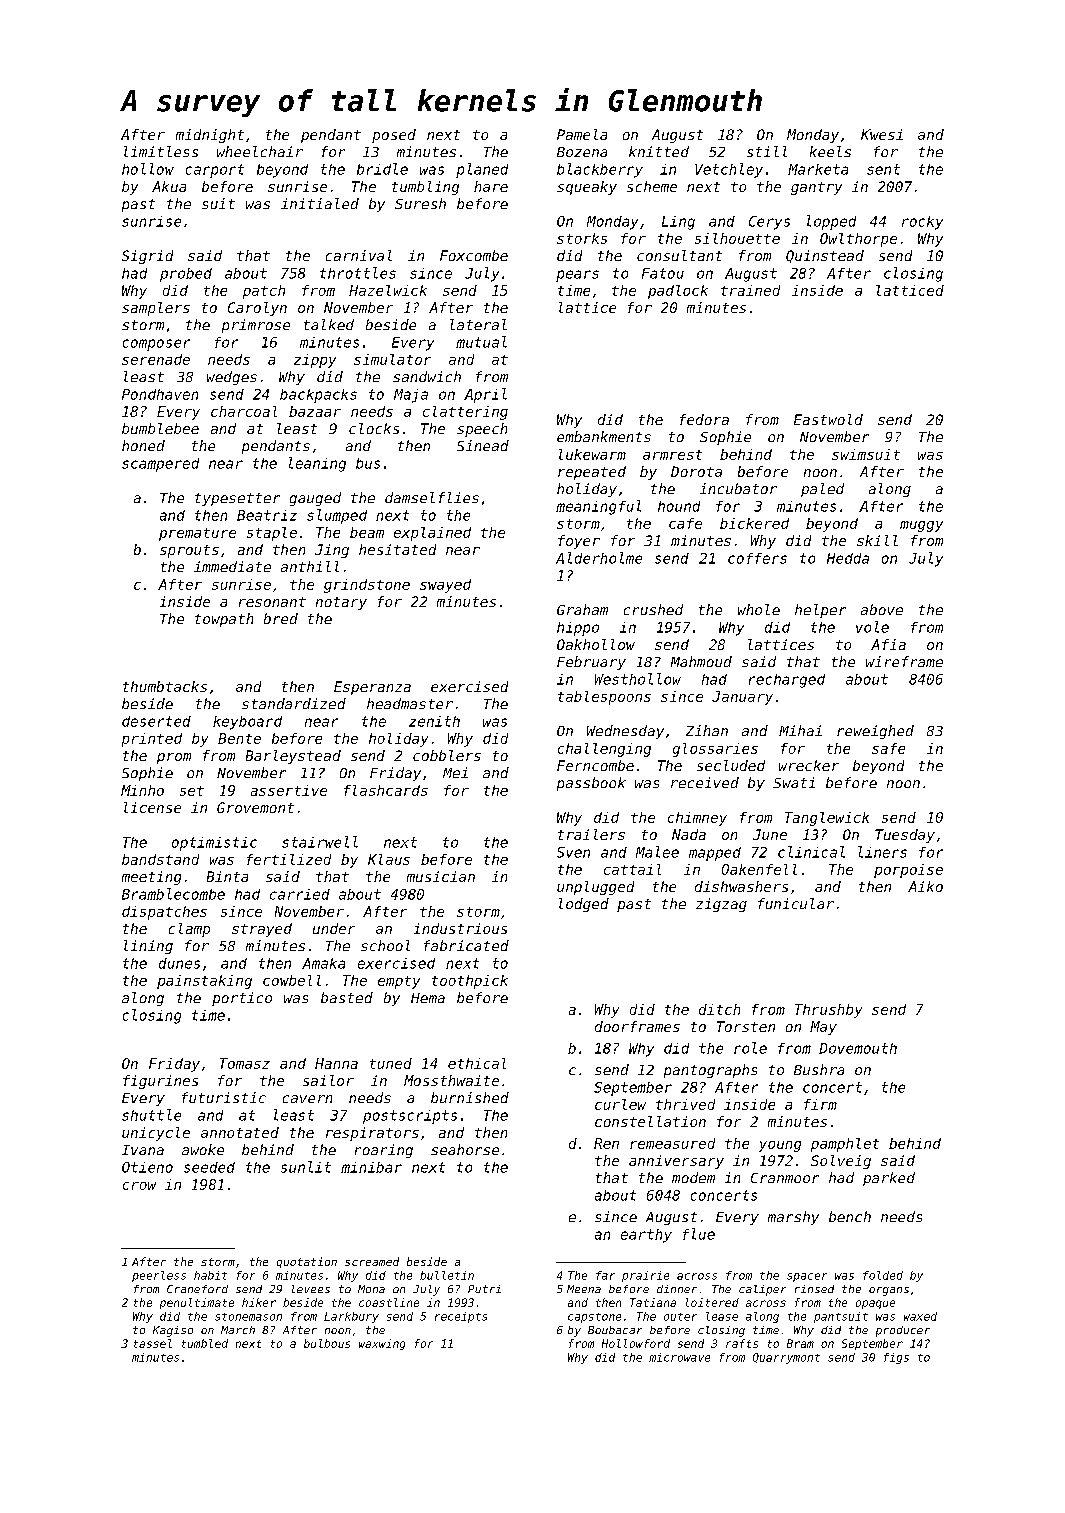 Image resolution: width=1065 pixels, height=1513 pixels. Describe the element at coordinates (428, 998) in the screenshot. I see `Hema` at that location.
